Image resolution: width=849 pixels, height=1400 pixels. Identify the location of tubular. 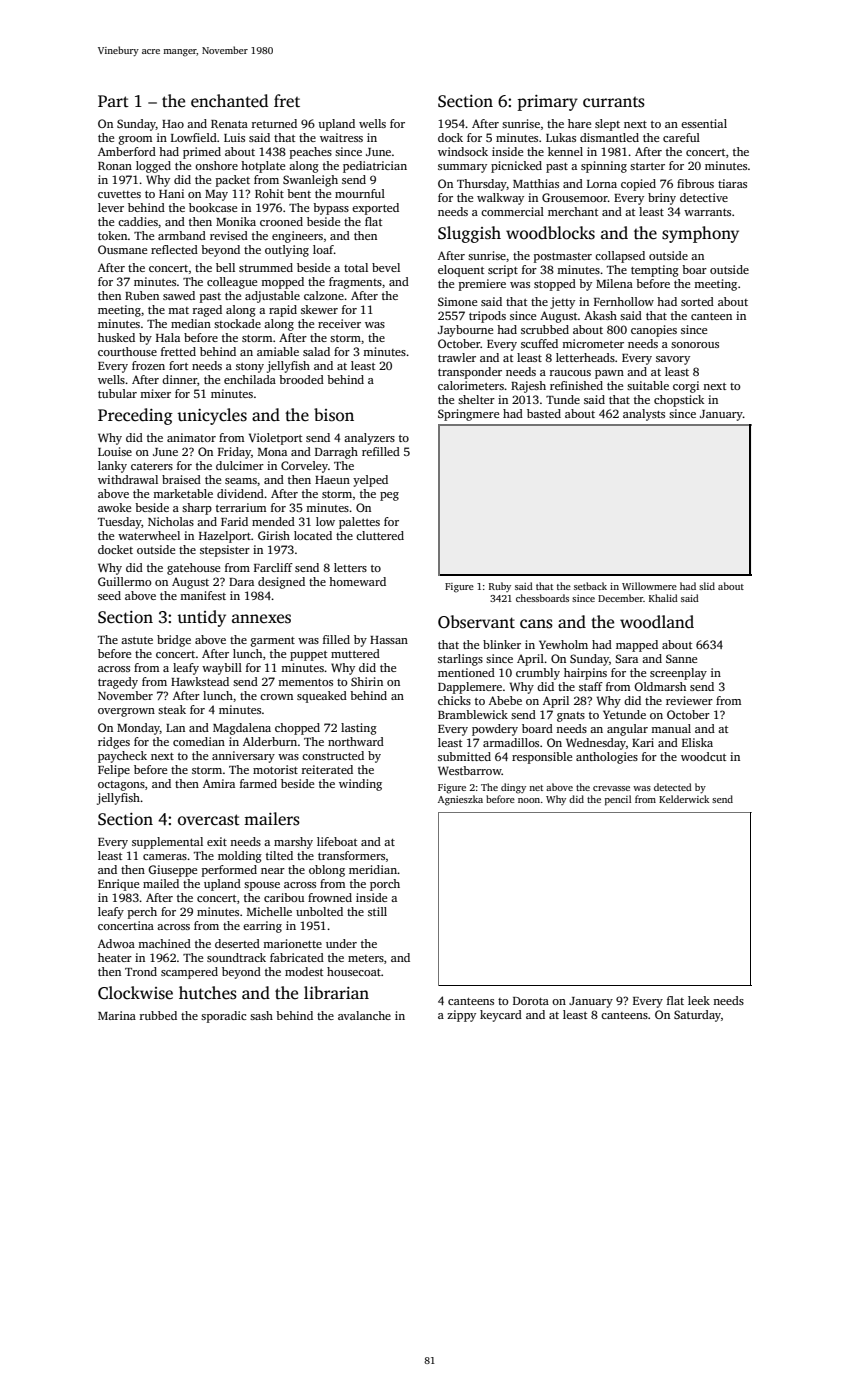
(117, 393).
